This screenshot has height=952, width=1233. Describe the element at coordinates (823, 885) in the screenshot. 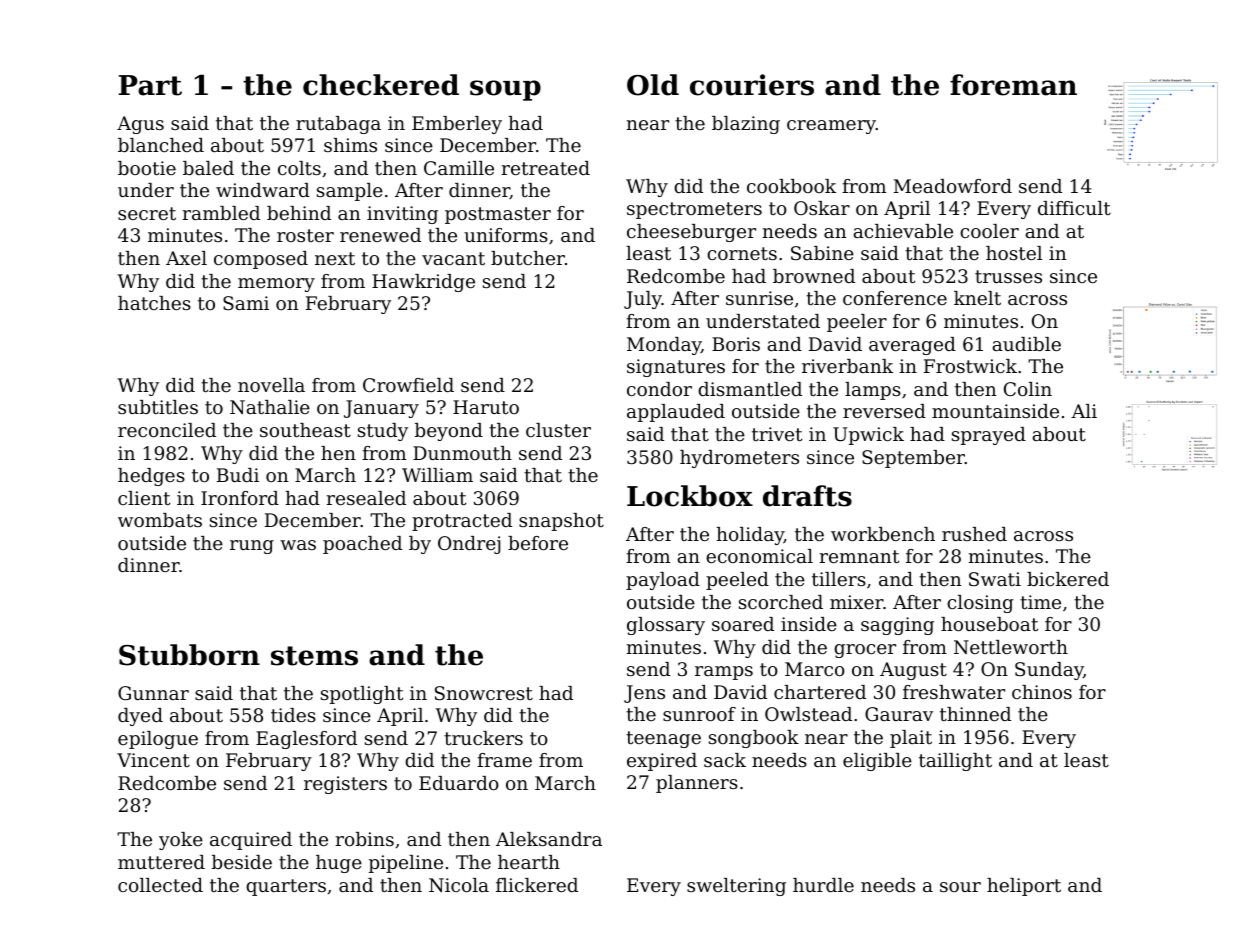

I see `hurdle` at that location.
